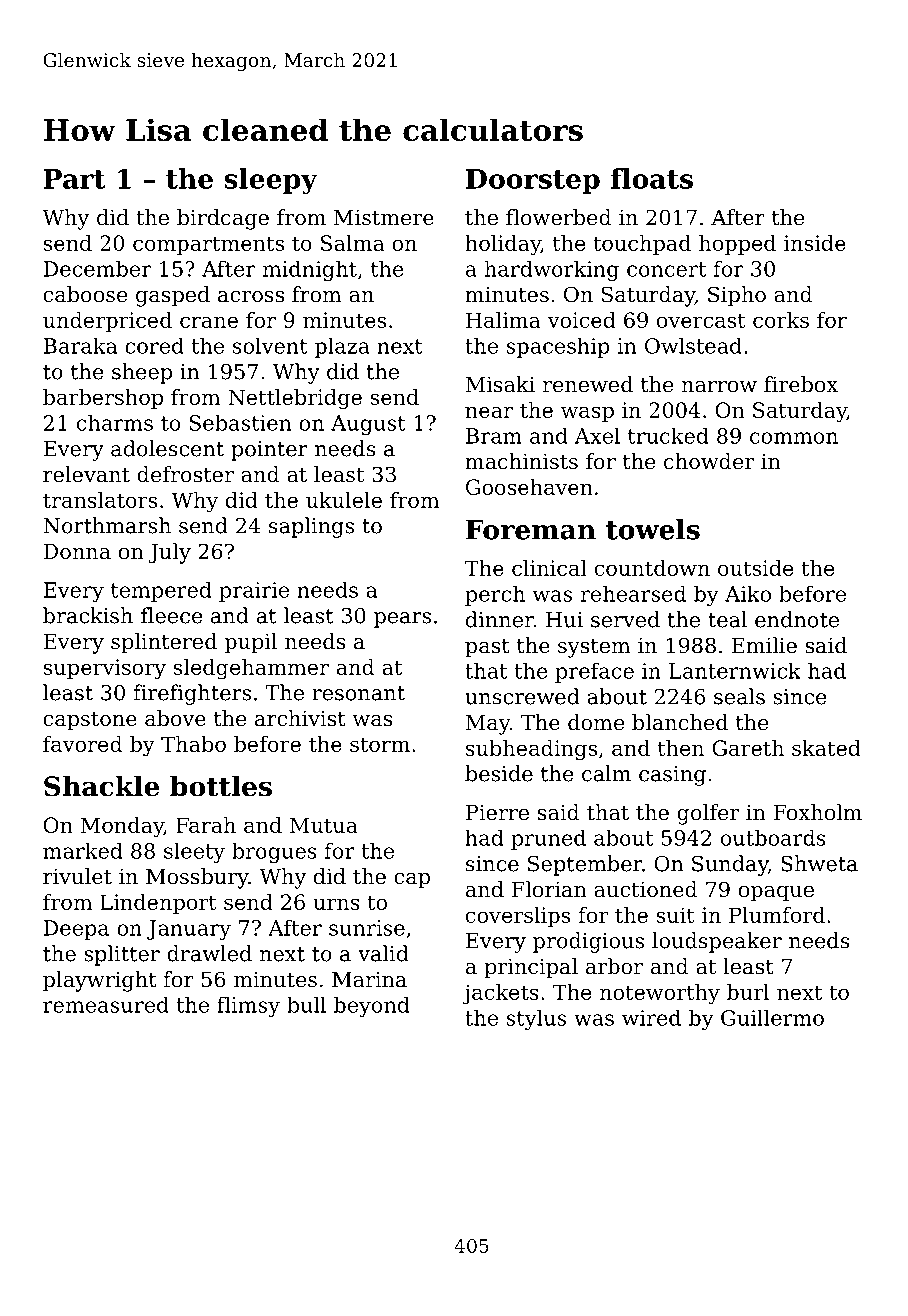  I want to click on Sunday, so click(730, 865).
